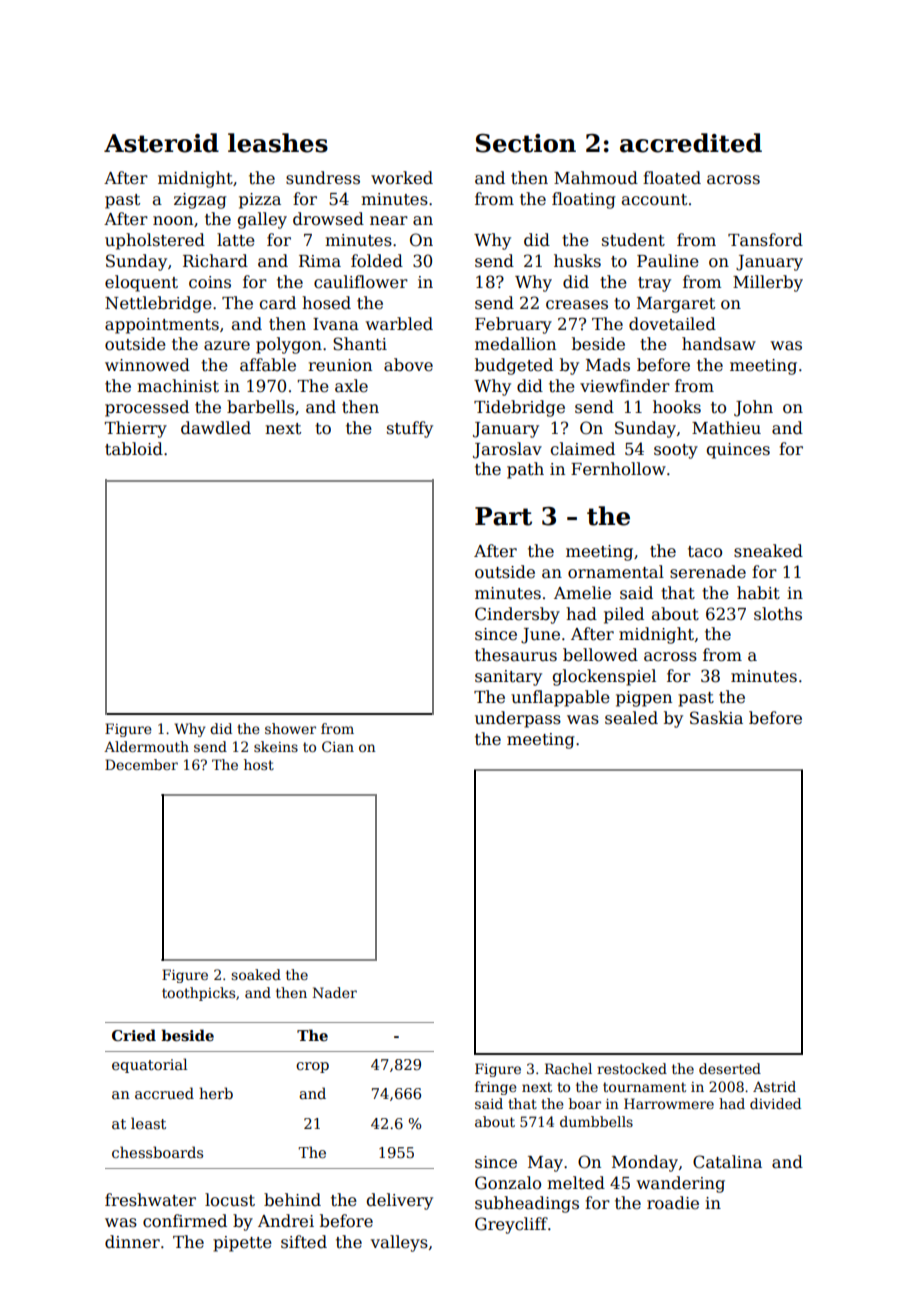 The height and width of the screenshot is (1316, 908). Describe the element at coordinates (616, 572) in the screenshot. I see `ornamental` at that location.
